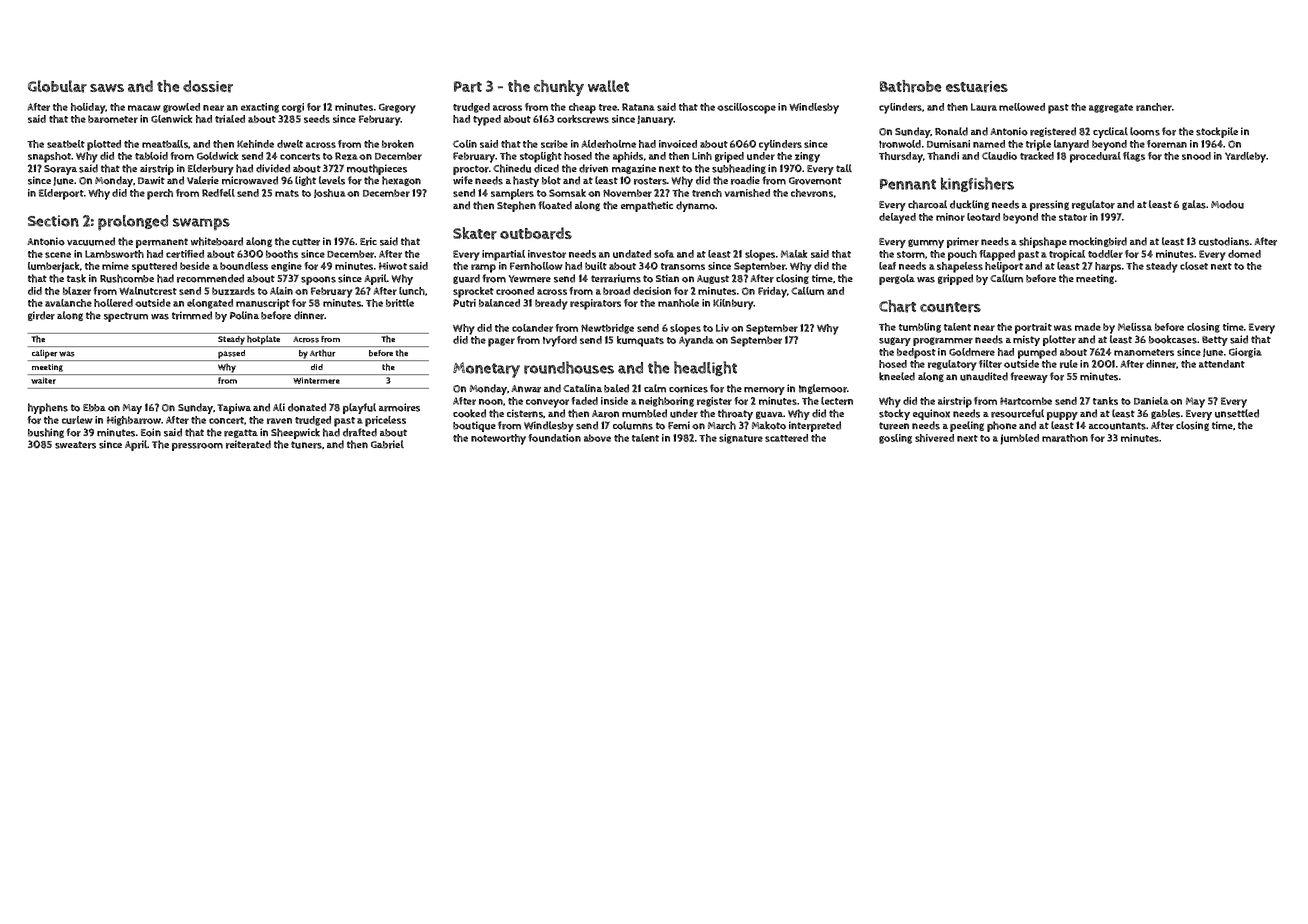 Image resolution: width=1308 pixels, height=924 pixels. Describe the element at coordinates (57, 86) in the screenshot. I see `Globular` at that location.
